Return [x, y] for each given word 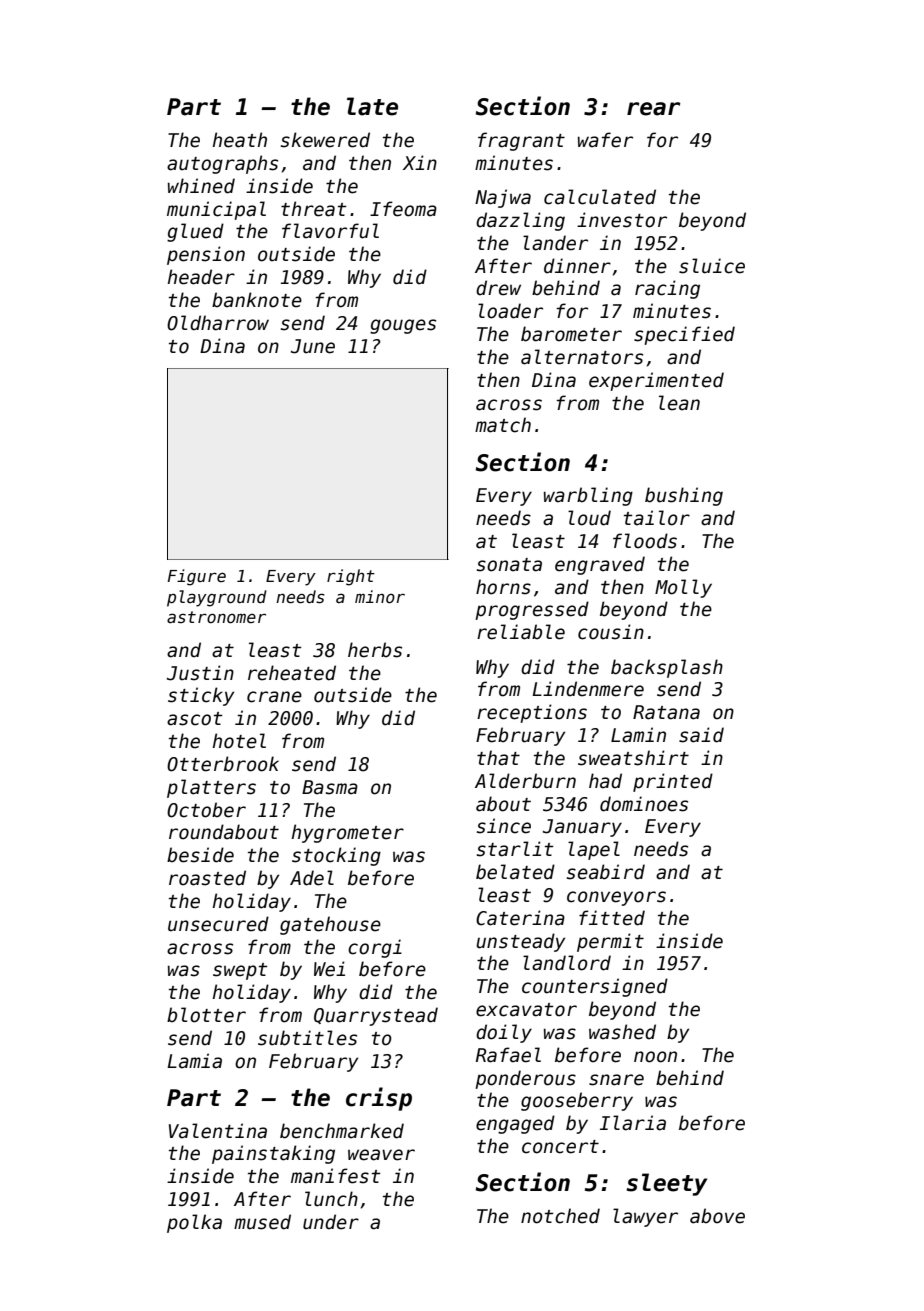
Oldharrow [218, 323]
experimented [656, 381]
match [503, 425]
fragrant [521, 141]
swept [240, 971]
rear [653, 109]
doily [504, 1033]
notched [560, 1216]
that [498, 758]
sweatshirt [633, 758]
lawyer [645, 1217]
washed [622, 1032]
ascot [194, 719]
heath [240, 140]
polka [194, 1223]
